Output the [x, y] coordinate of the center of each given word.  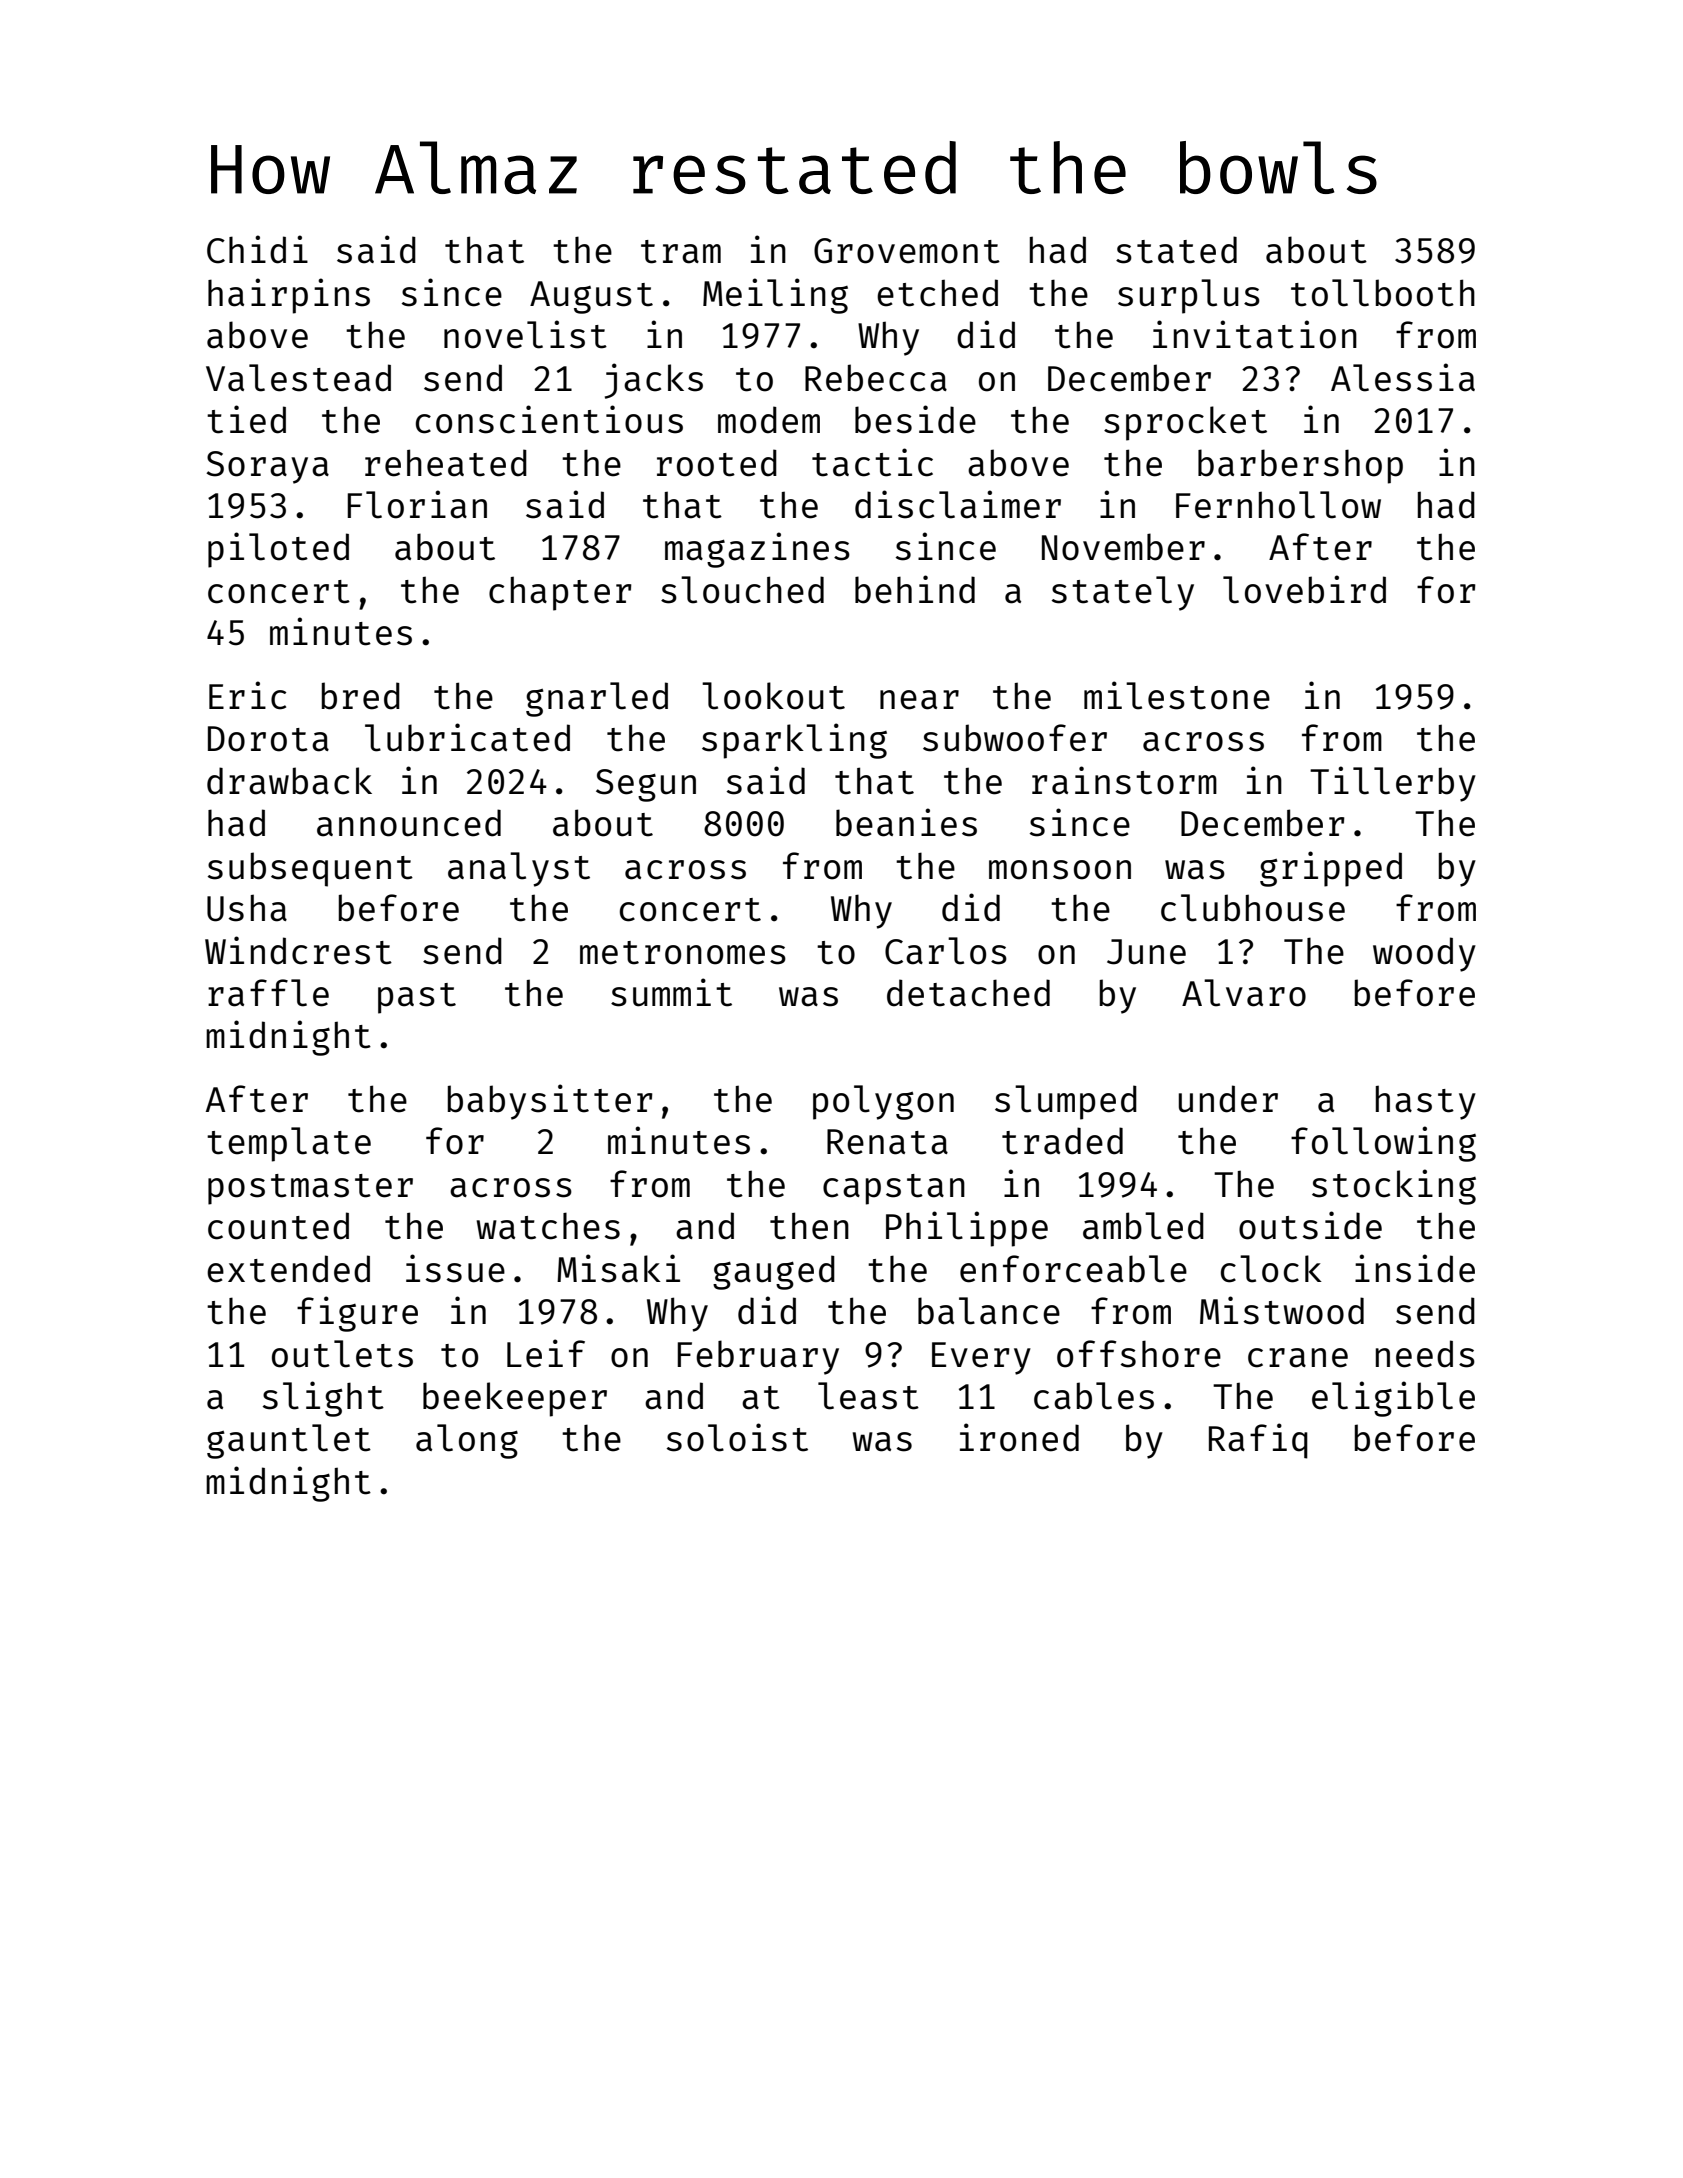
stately [1123, 593]
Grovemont [907, 251]
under [1228, 1099]
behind [915, 589]
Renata [887, 1142]
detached [968, 993]
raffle [268, 993]
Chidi [257, 249]
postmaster [310, 1189]
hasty [1426, 1102]
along [467, 1441]
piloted [278, 550]
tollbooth [1383, 293]
